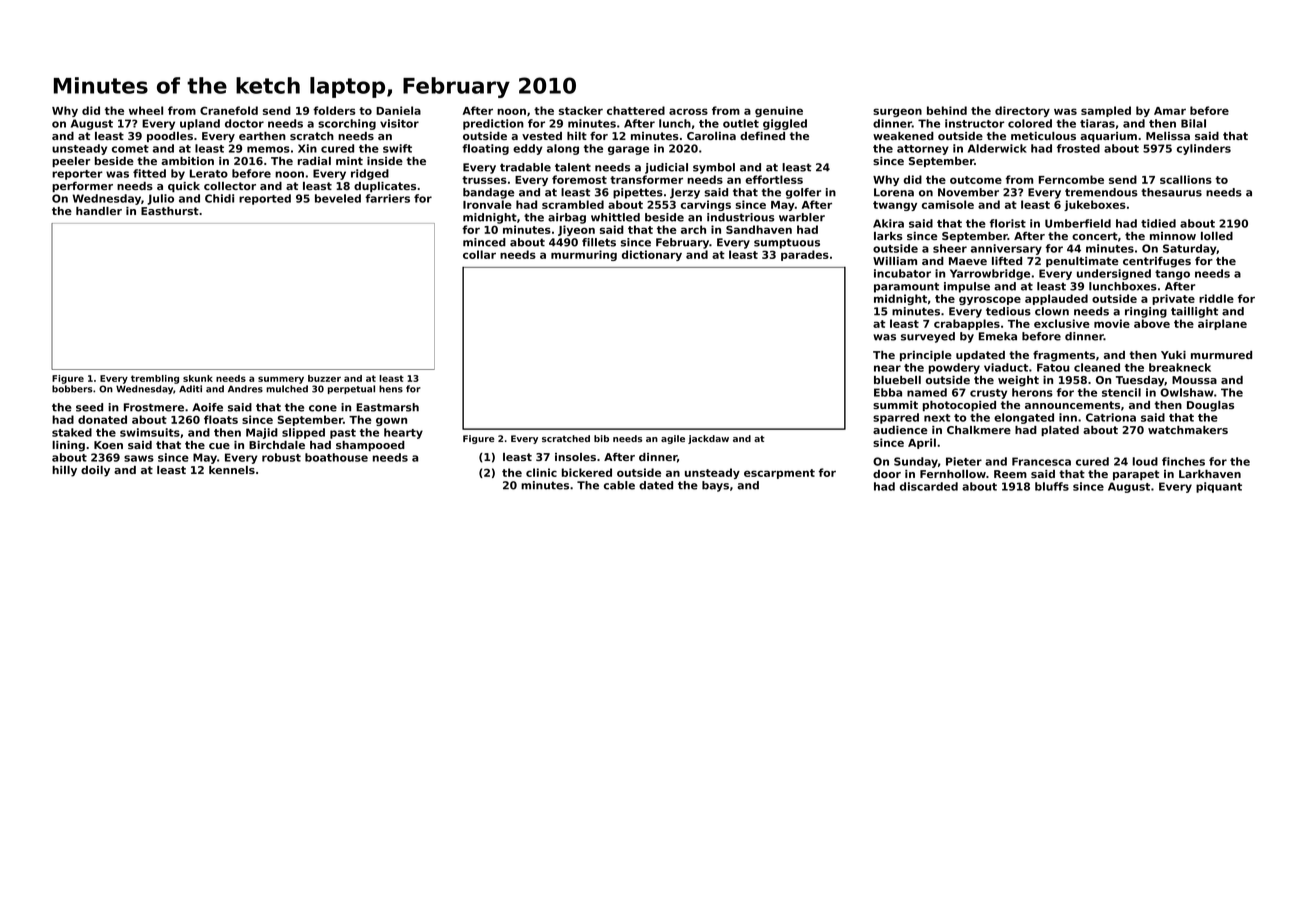 The image size is (1308, 924). What do you see at coordinates (64, 471) in the screenshot?
I see `hilly` at bounding box center [64, 471].
